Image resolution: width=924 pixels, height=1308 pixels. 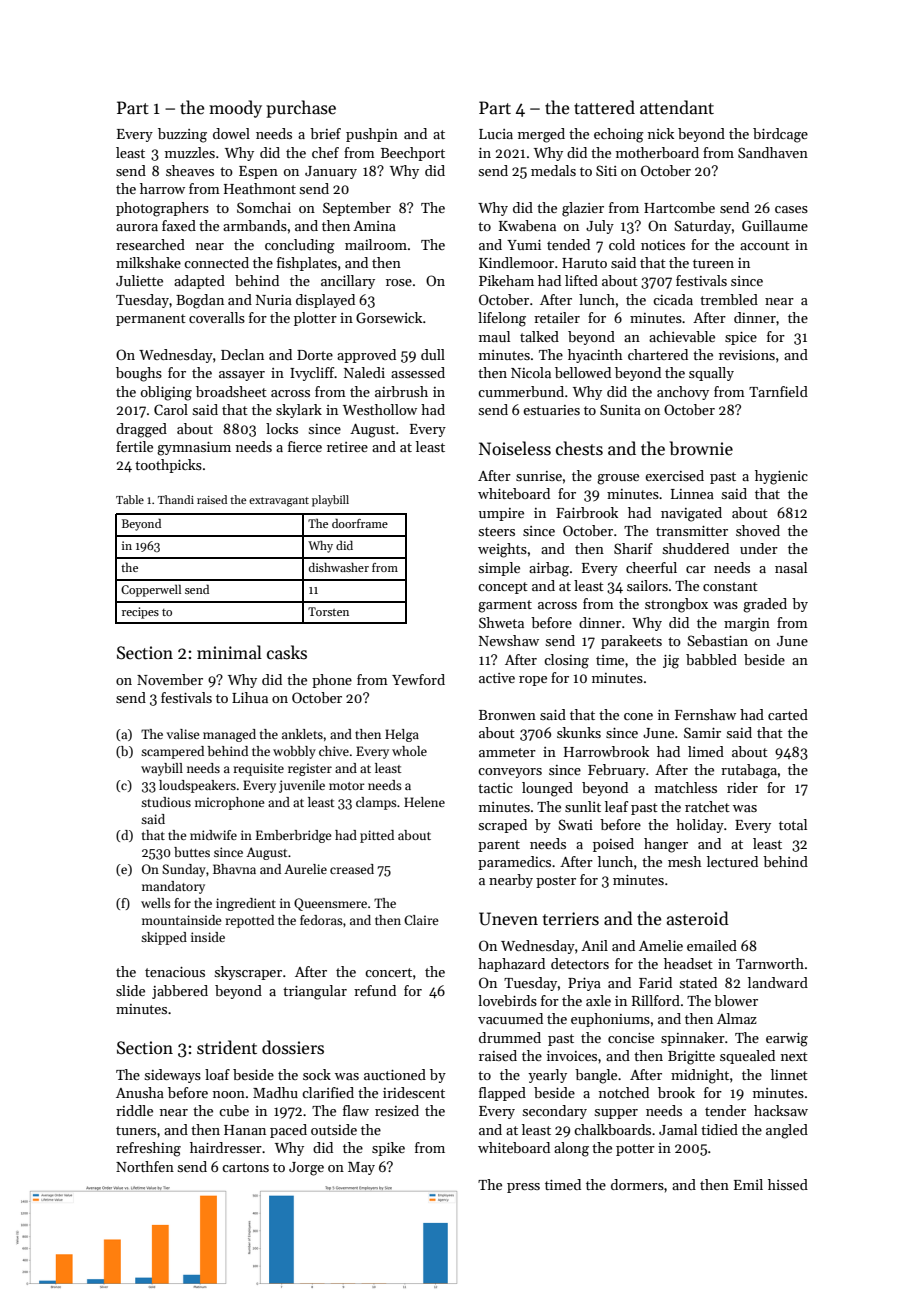 What do you see at coordinates (595, 356) in the page?
I see `hyacinth` at bounding box center [595, 356].
